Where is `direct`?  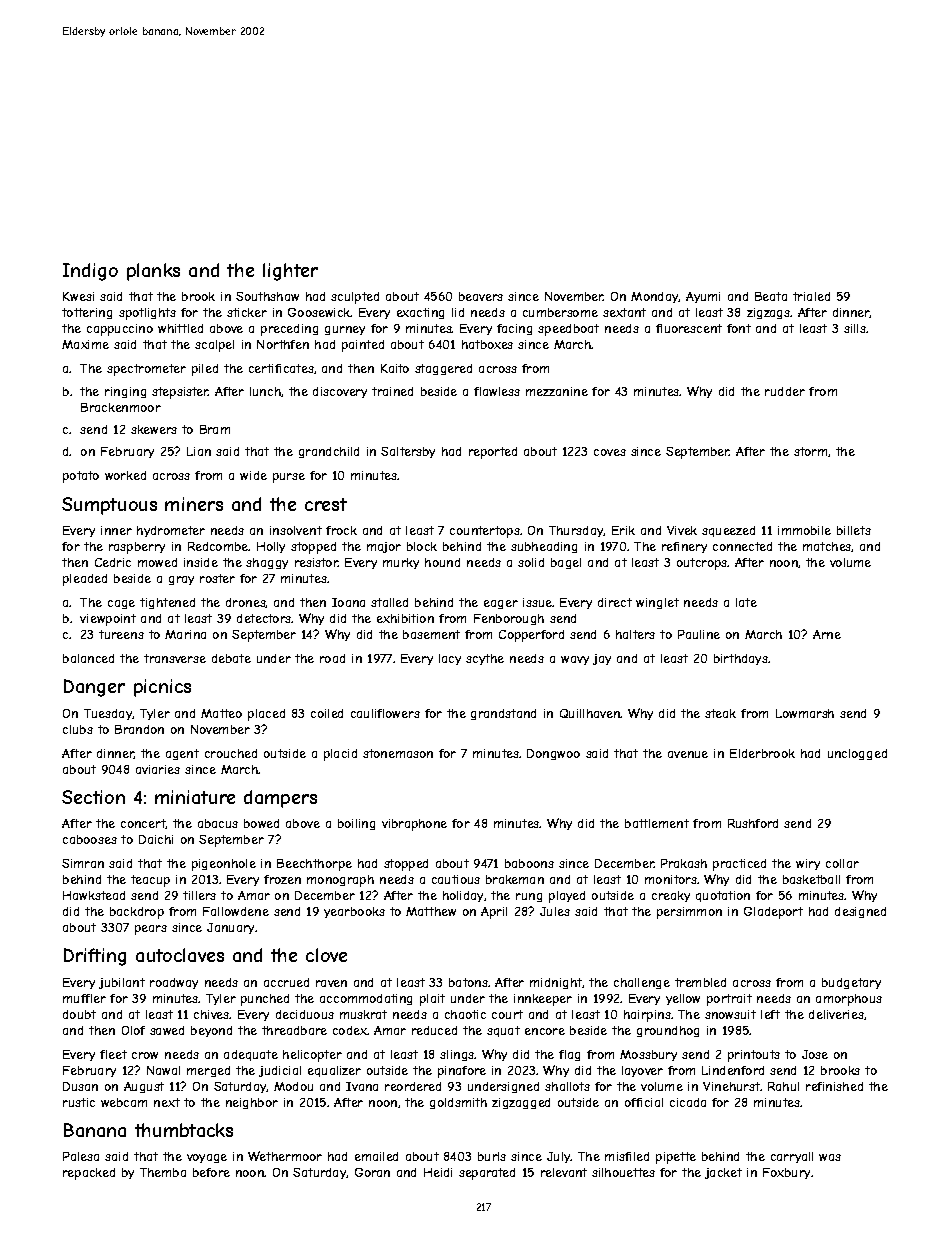
direct is located at coordinates (615, 602).
